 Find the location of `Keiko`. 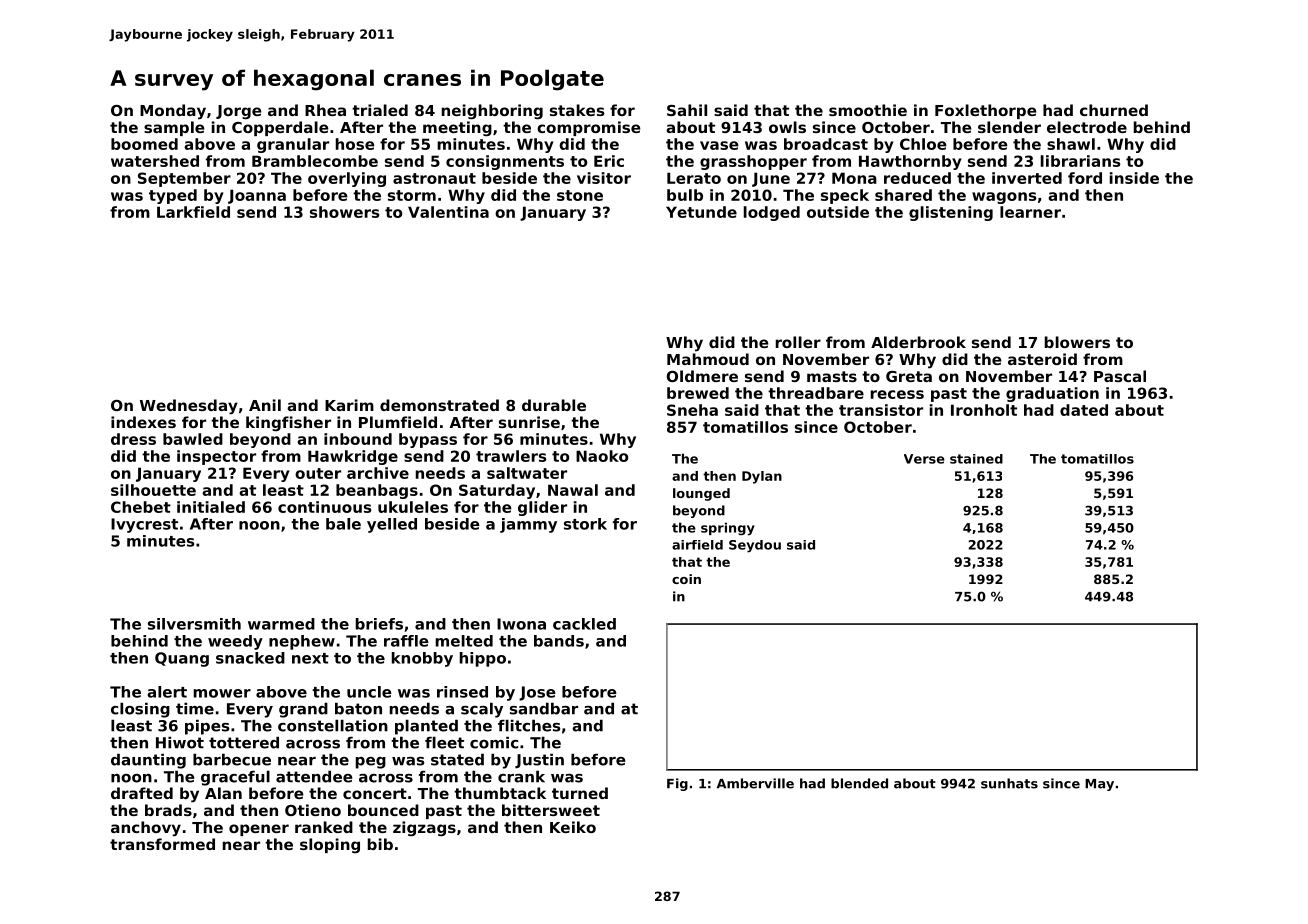

Keiko is located at coordinates (573, 827).
